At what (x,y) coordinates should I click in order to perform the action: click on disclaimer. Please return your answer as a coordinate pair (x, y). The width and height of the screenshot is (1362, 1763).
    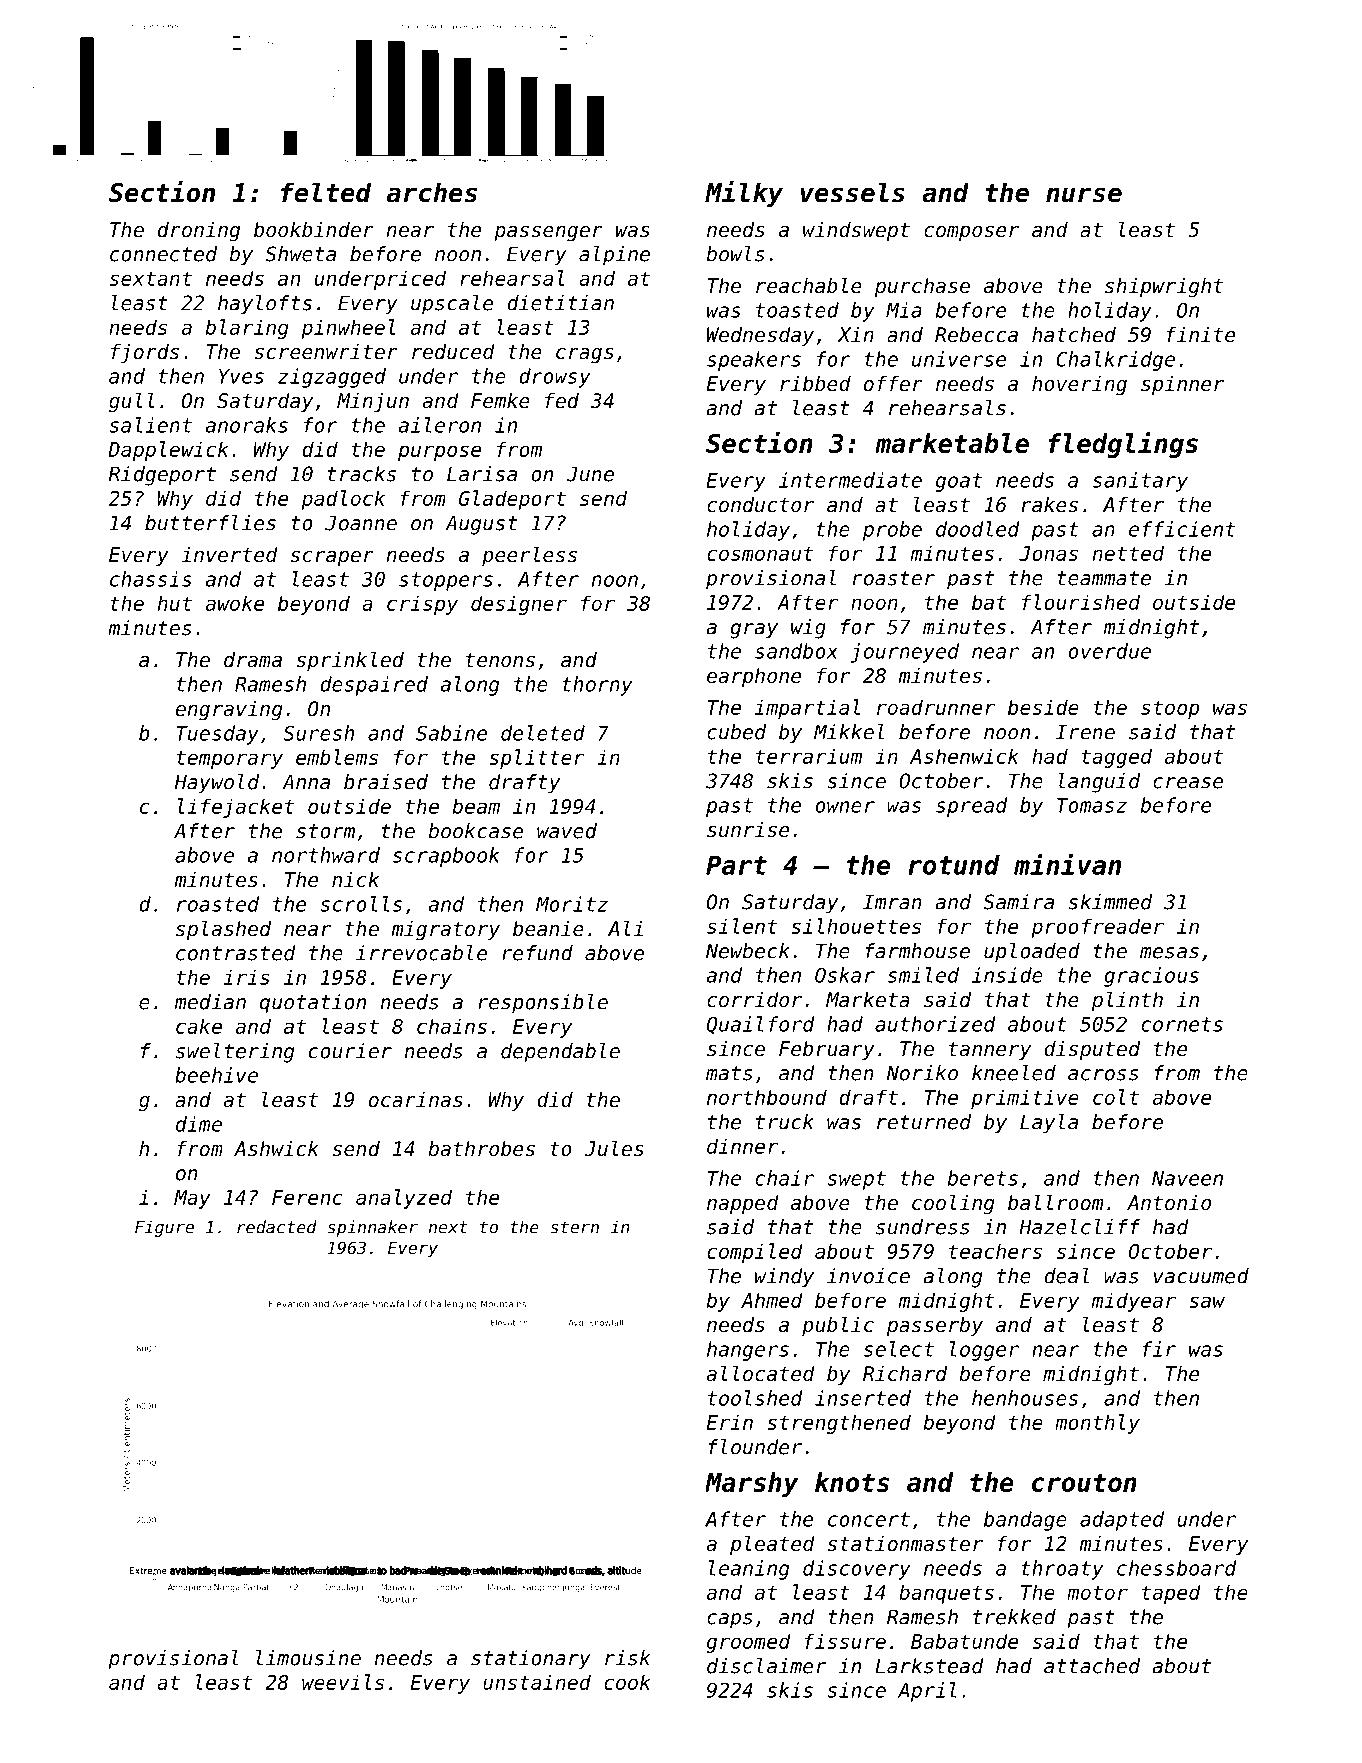
    Looking at the image, I should click on (767, 1666).
